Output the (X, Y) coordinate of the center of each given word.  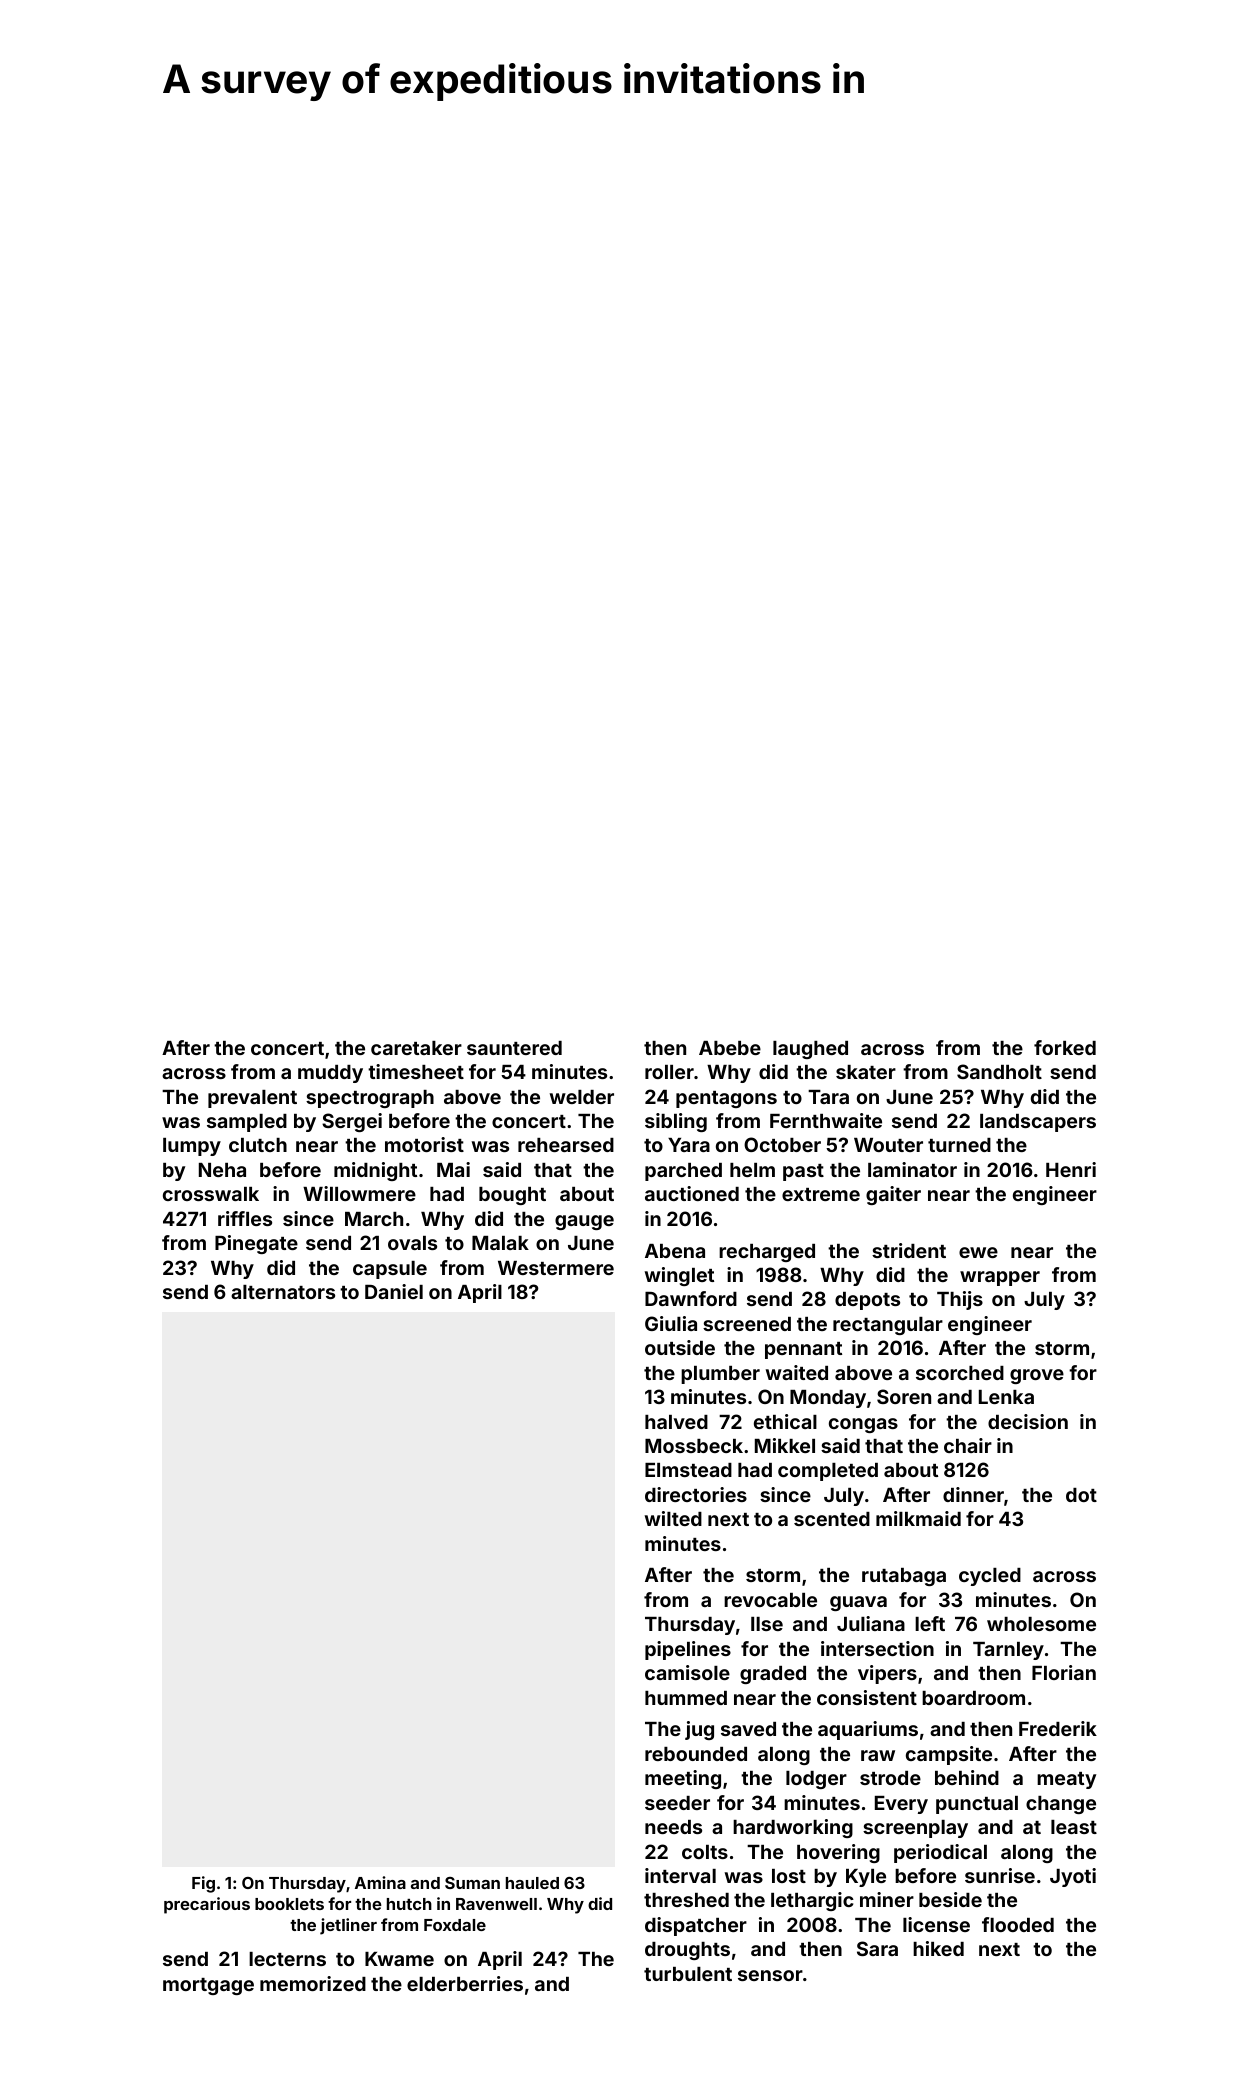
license (936, 1924)
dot (1081, 1495)
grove (1037, 1376)
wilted (673, 1518)
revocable (770, 1600)
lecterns (287, 1959)
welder (582, 1097)
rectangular (888, 1326)
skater (866, 1072)
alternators (283, 1292)
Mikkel (785, 1445)
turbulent (688, 1974)
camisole (687, 1672)
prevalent (252, 1099)
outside (680, 1347)
